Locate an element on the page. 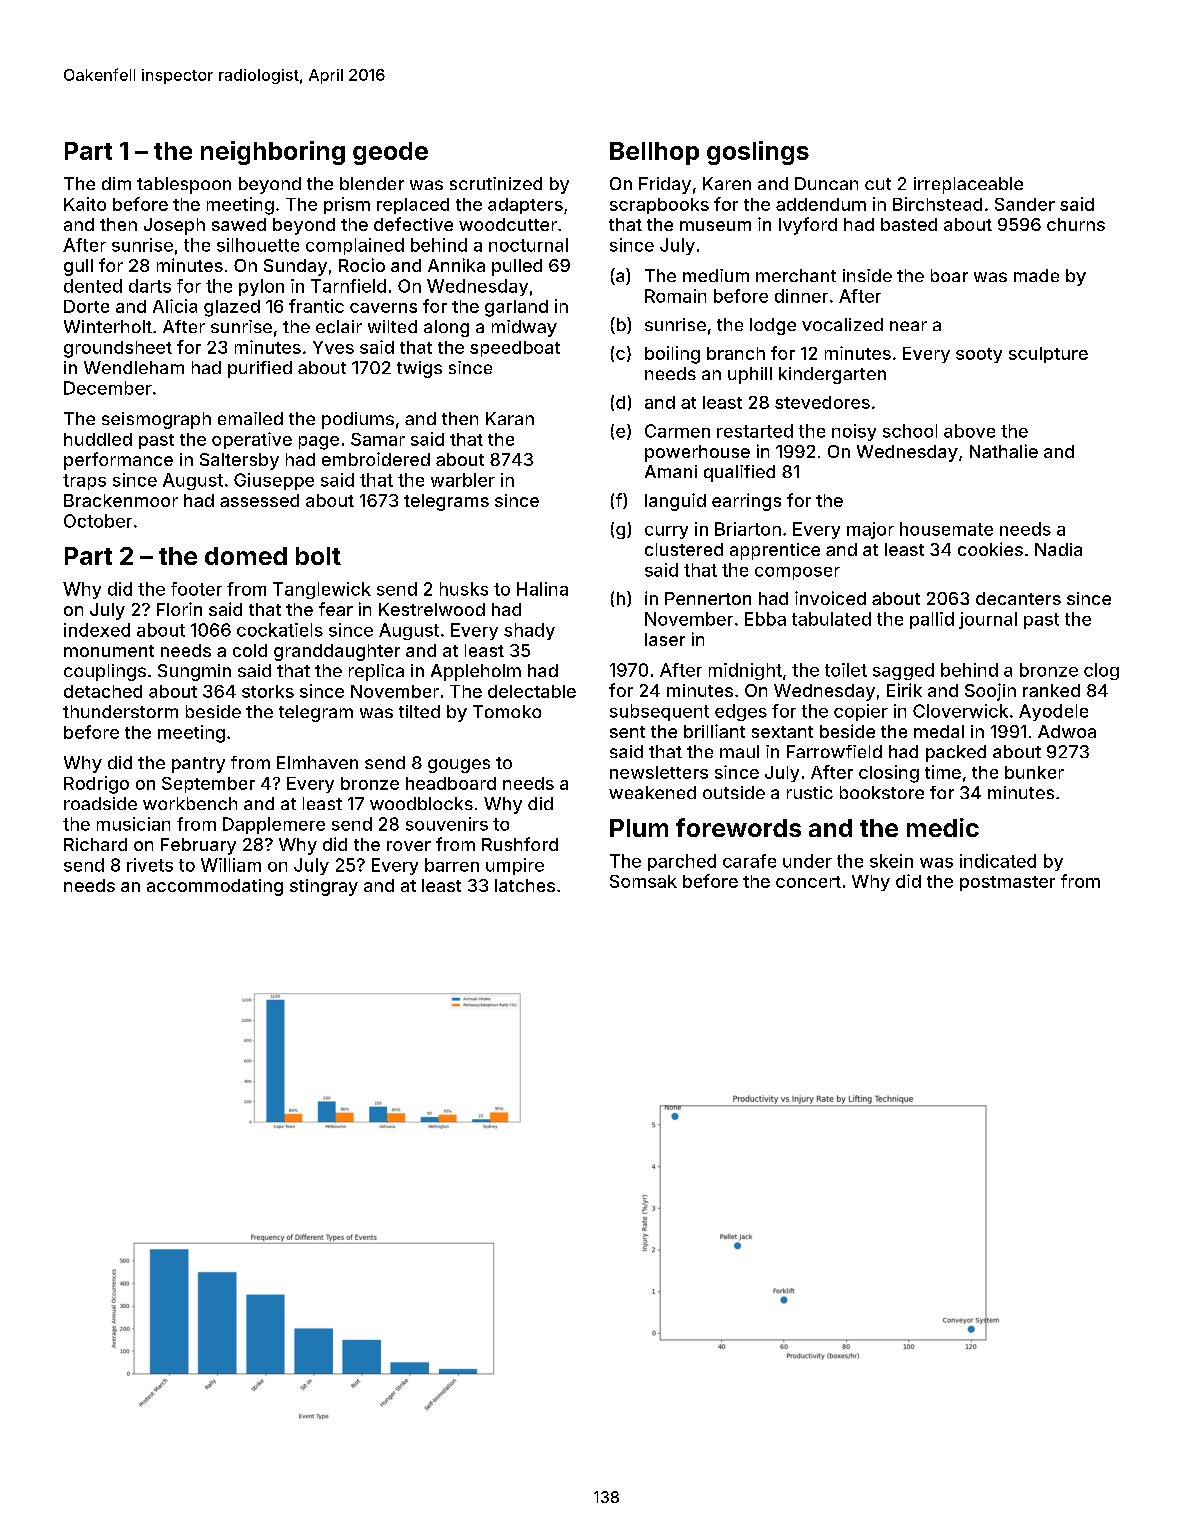 The image size is (1186, 1535). performance is located at coordinates (118, 461).
